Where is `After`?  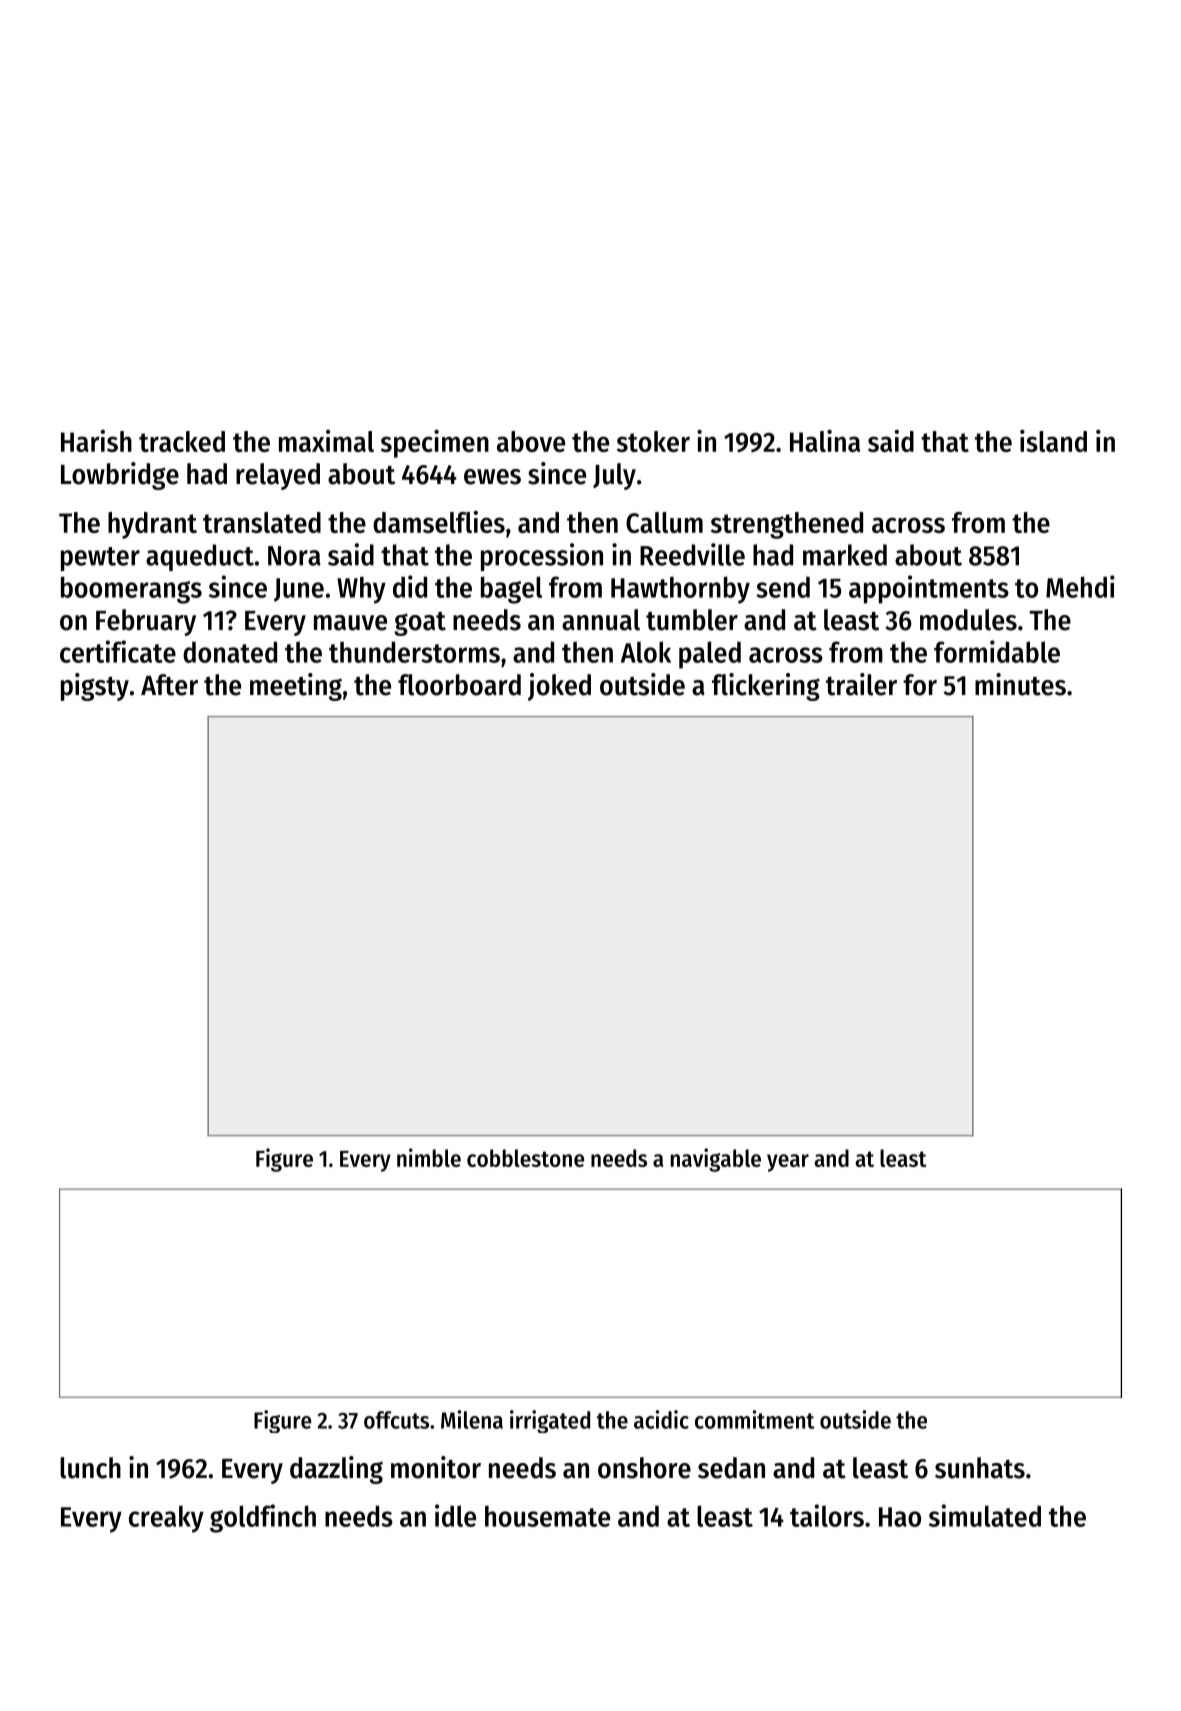
After is located at coordinates (169, 685).
